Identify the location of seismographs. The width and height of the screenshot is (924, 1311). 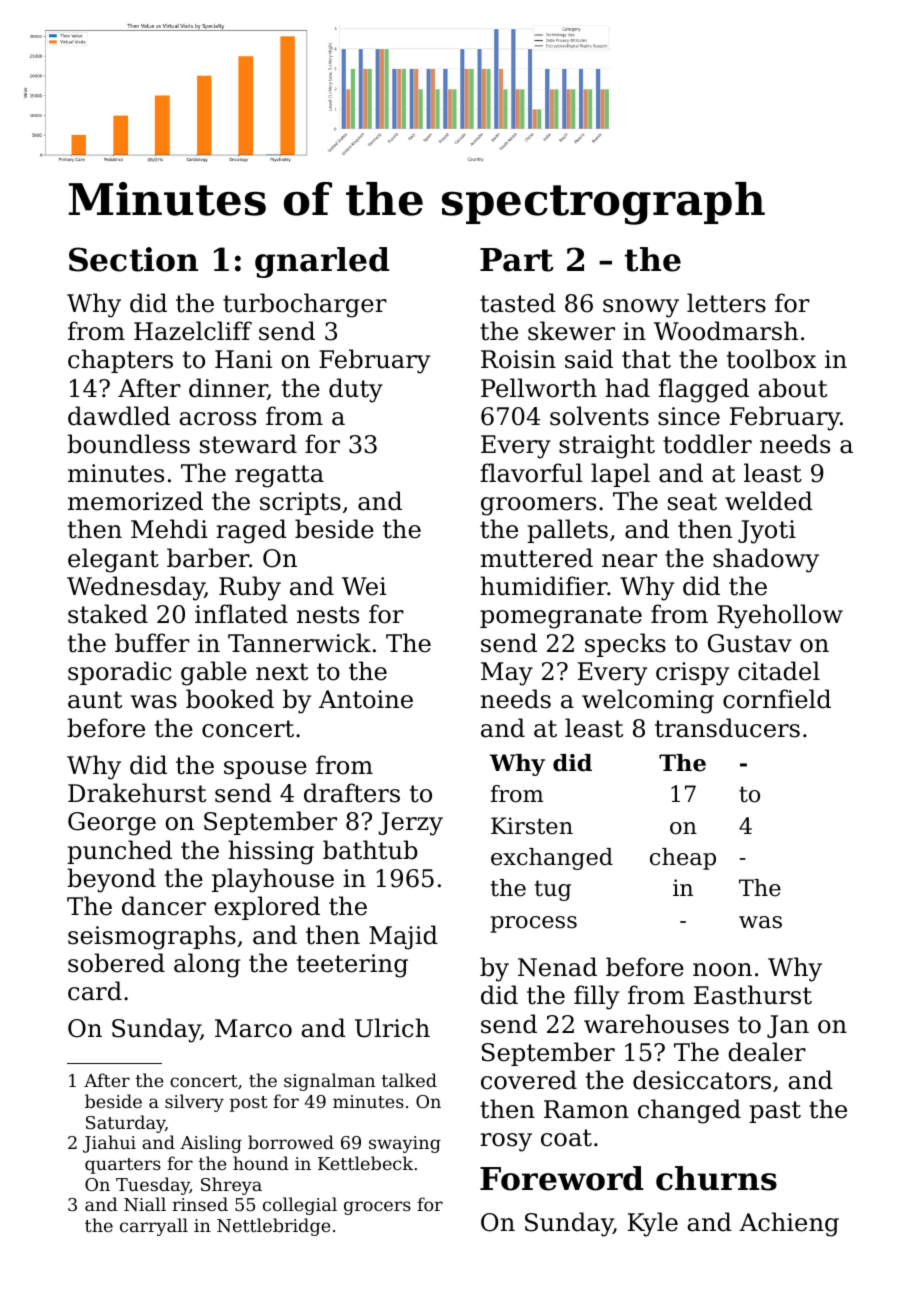
(152, 937).
